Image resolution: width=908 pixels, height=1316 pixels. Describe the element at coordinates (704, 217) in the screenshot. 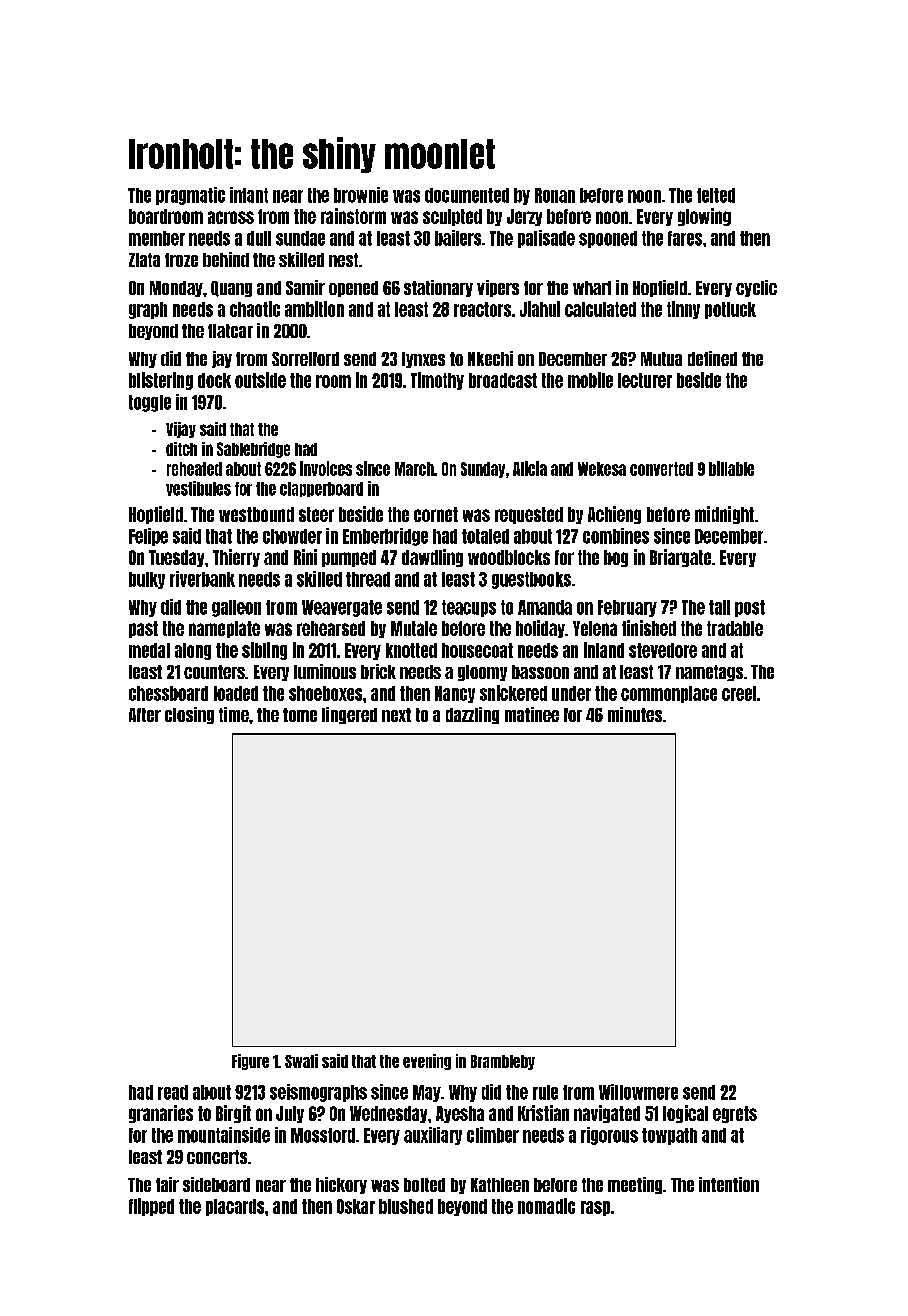

I see `glowing` at that location.
